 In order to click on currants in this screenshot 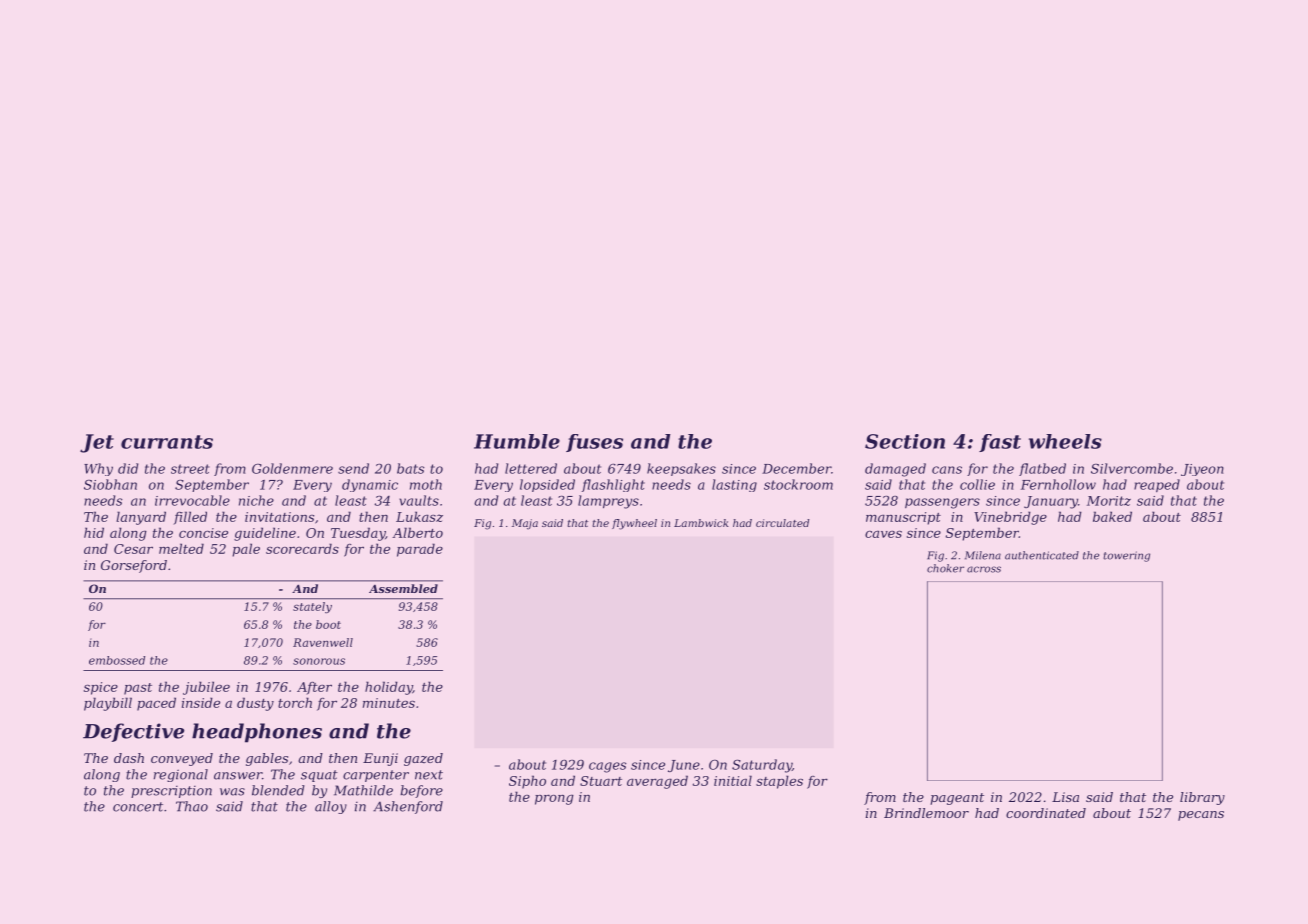, I will do `click(167, 442)`.
